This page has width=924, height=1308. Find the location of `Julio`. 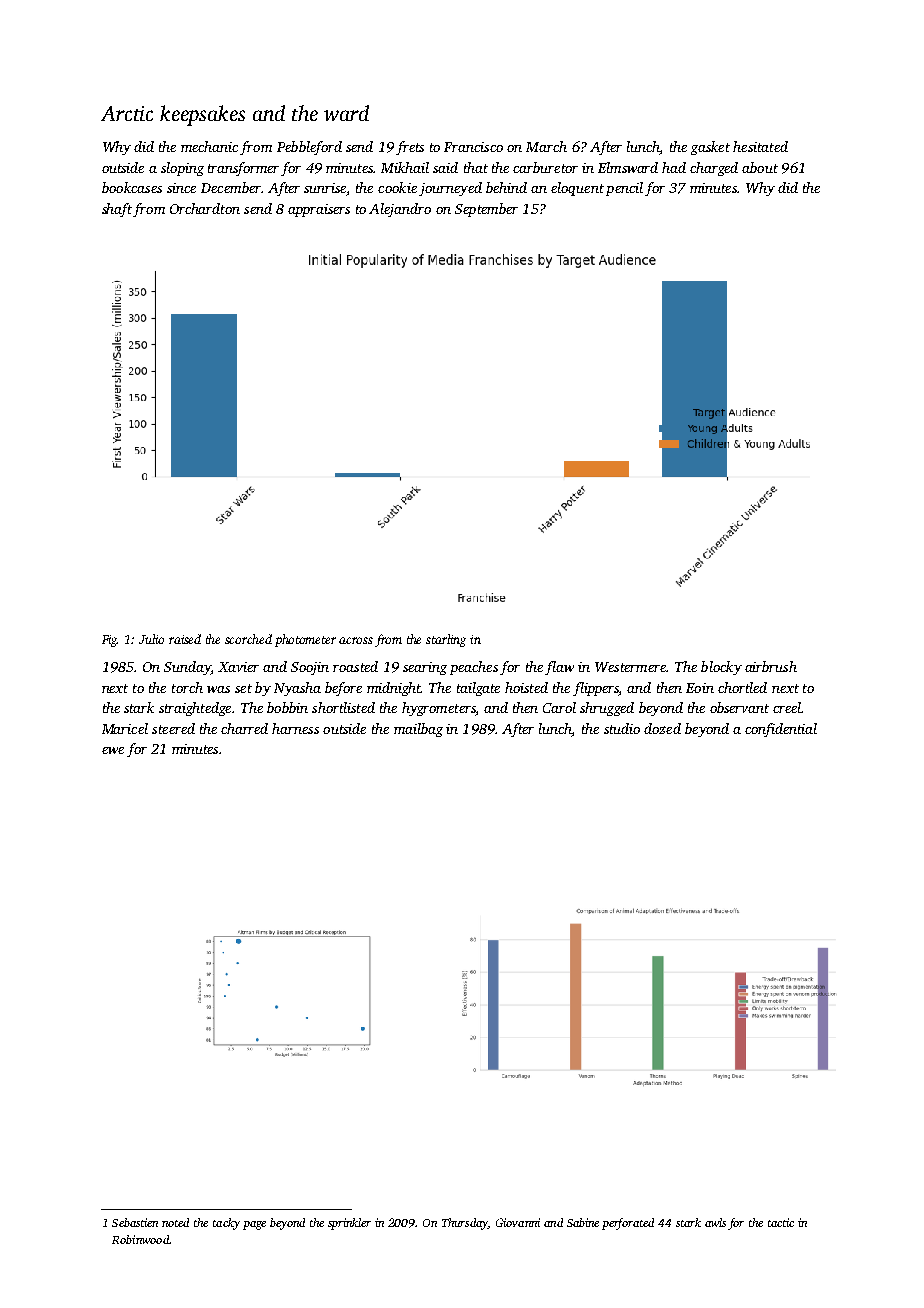

Julio is located at coordinates (151, 639).
